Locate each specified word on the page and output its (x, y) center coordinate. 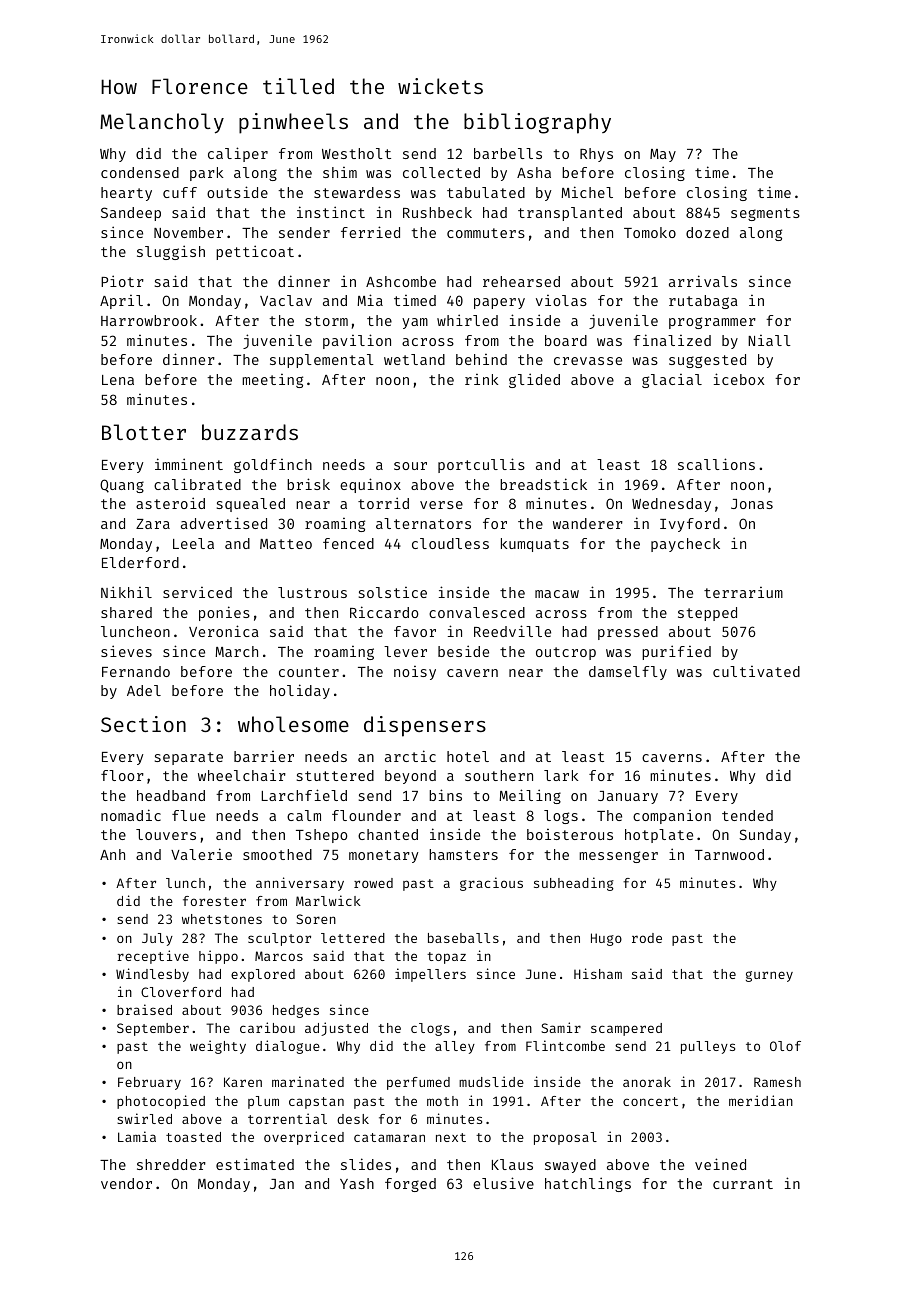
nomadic (131, 815)
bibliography (537, 123)
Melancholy (162, 123)
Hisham (598, 973)
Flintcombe (565, 1045)
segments (765, 214)
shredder (171, 1164)
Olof (785, 1046)
